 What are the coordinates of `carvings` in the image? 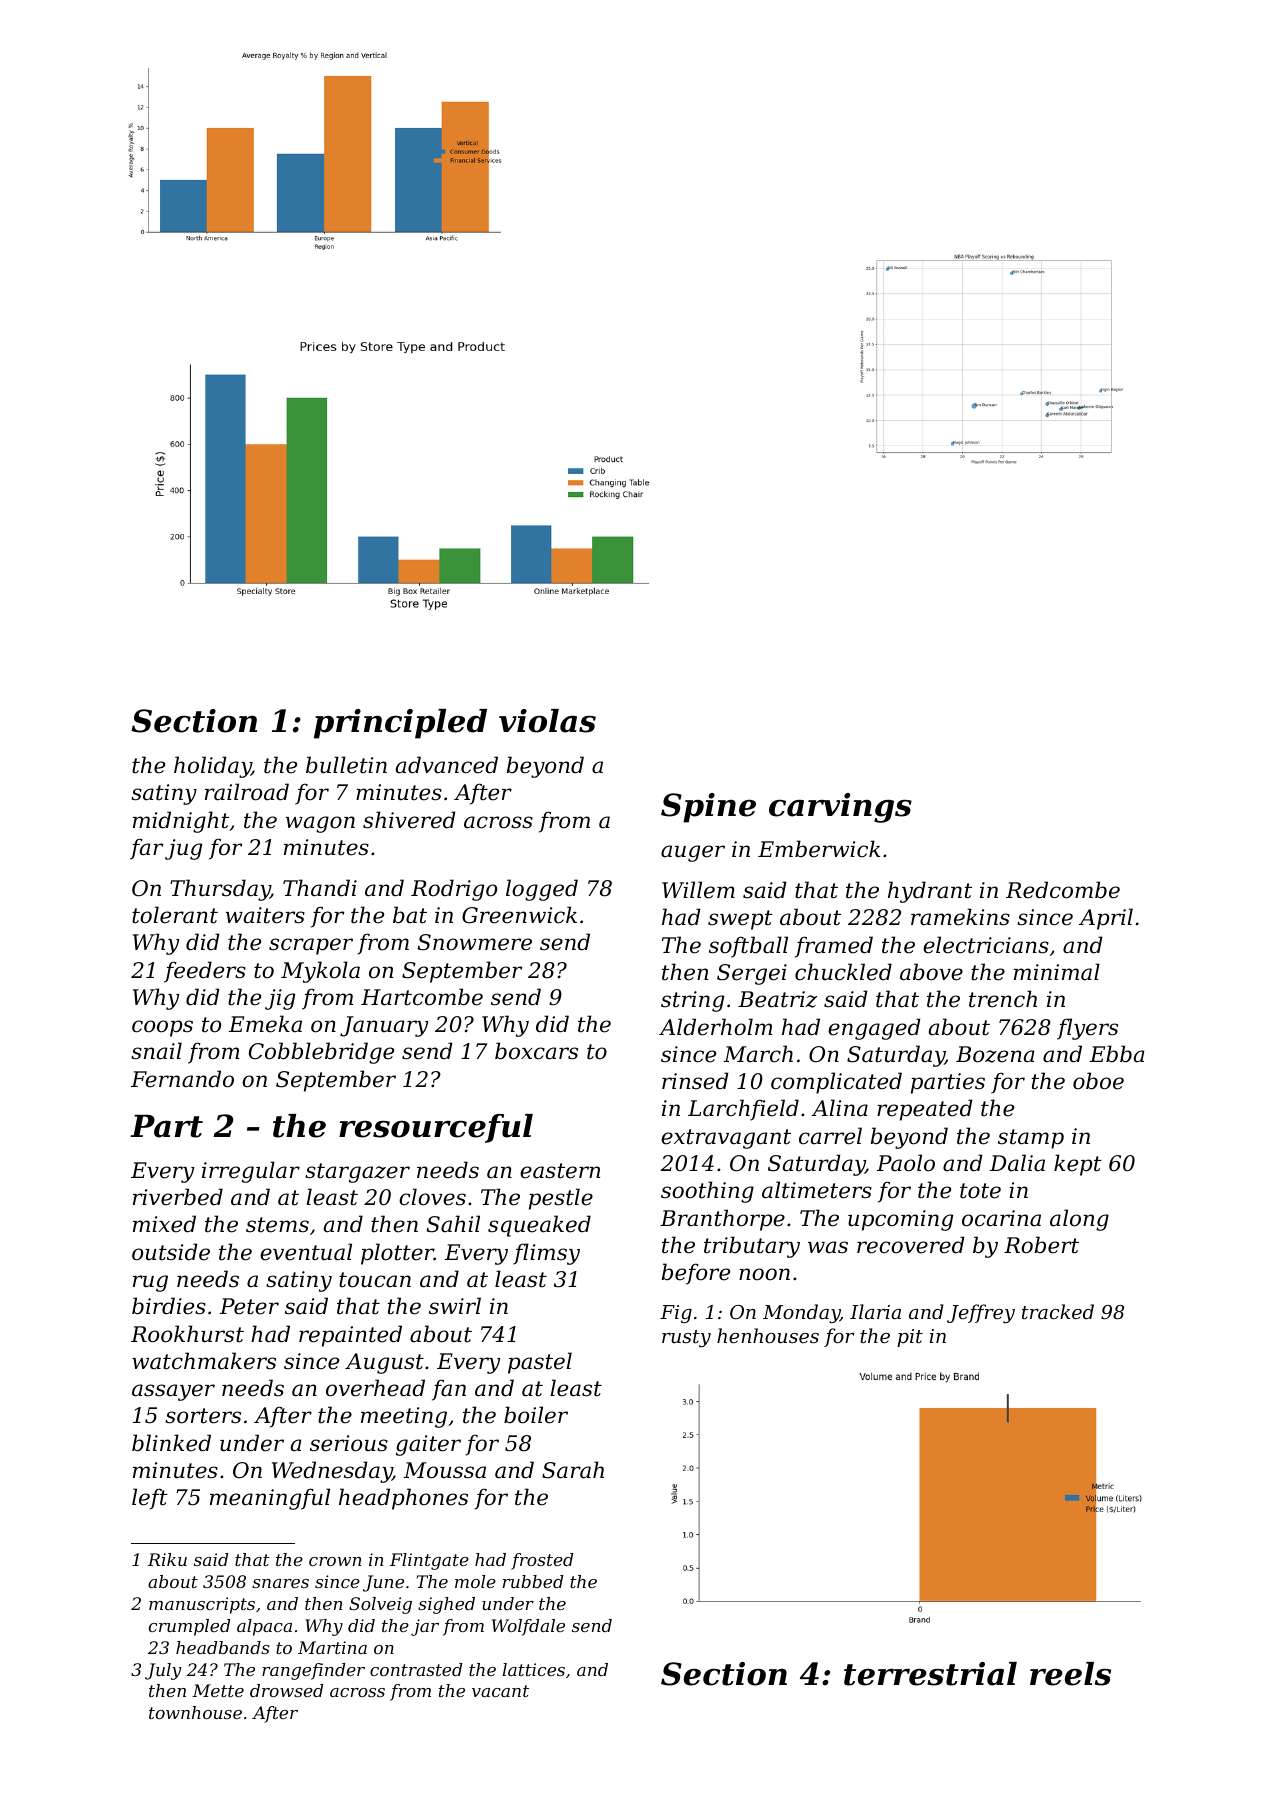 It's located at (840, 808).
